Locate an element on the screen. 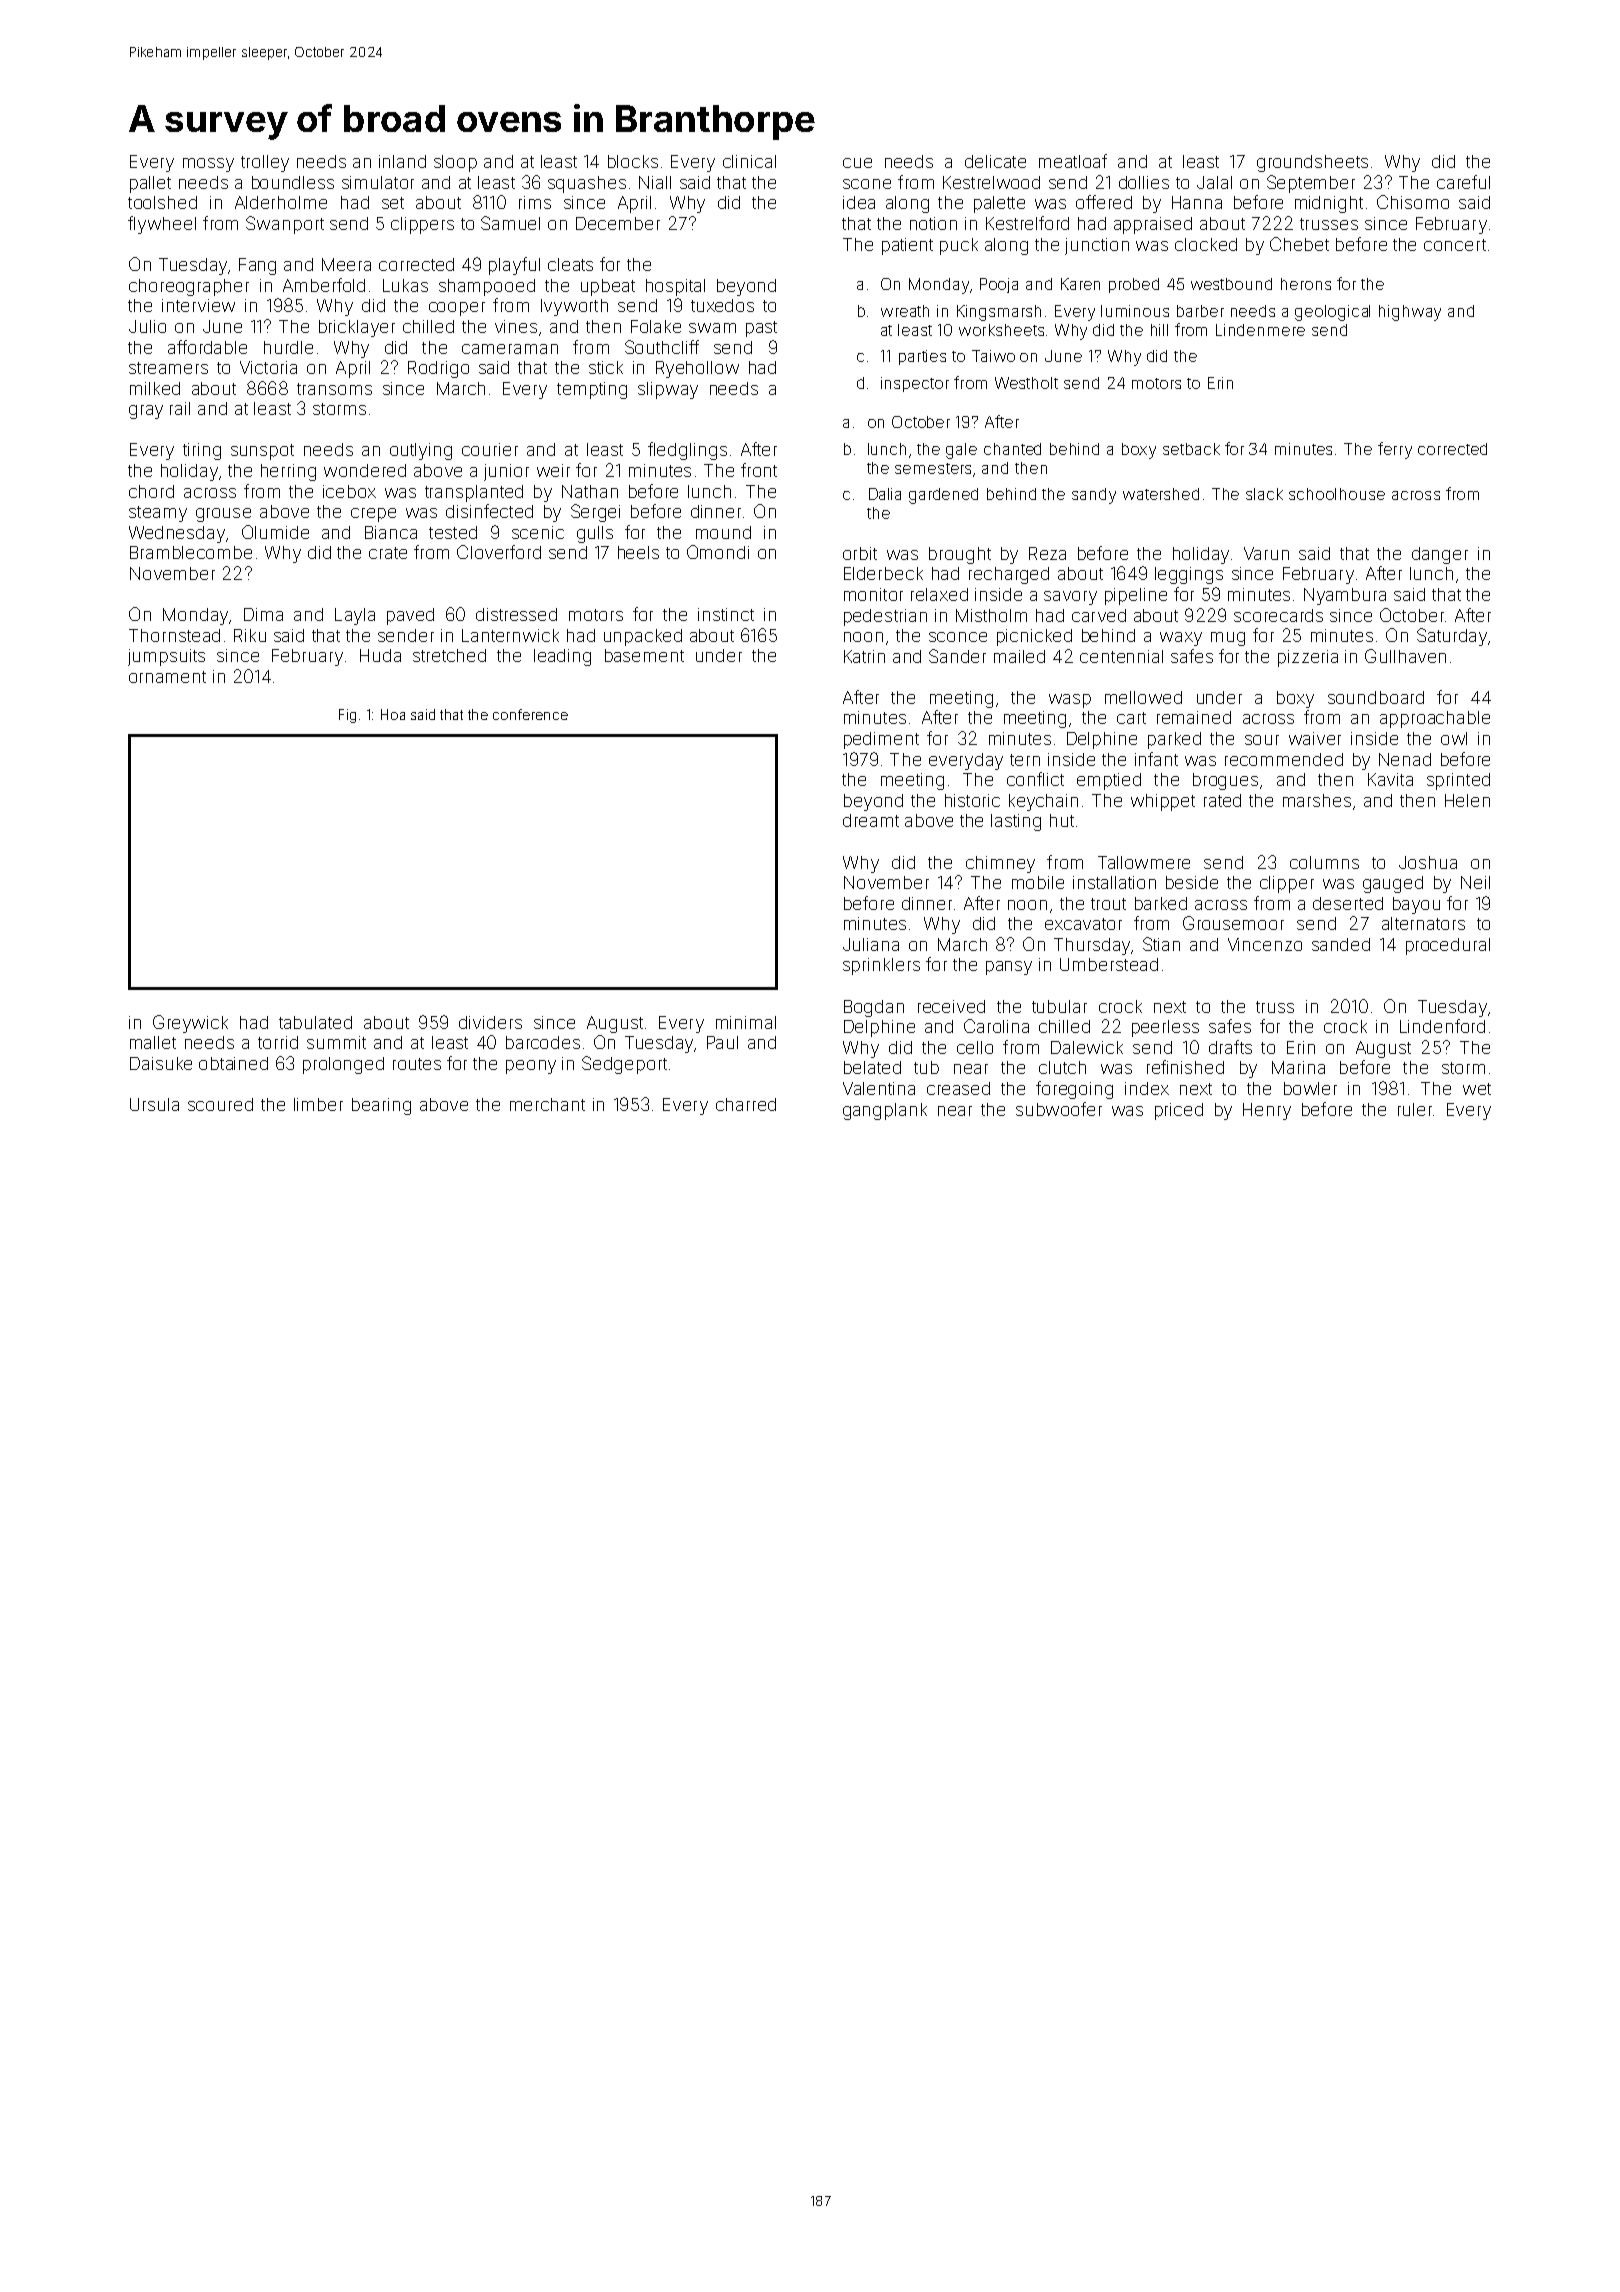 This screenshot has height=2292, width=1620. front is located at coordinates (759, 470).
